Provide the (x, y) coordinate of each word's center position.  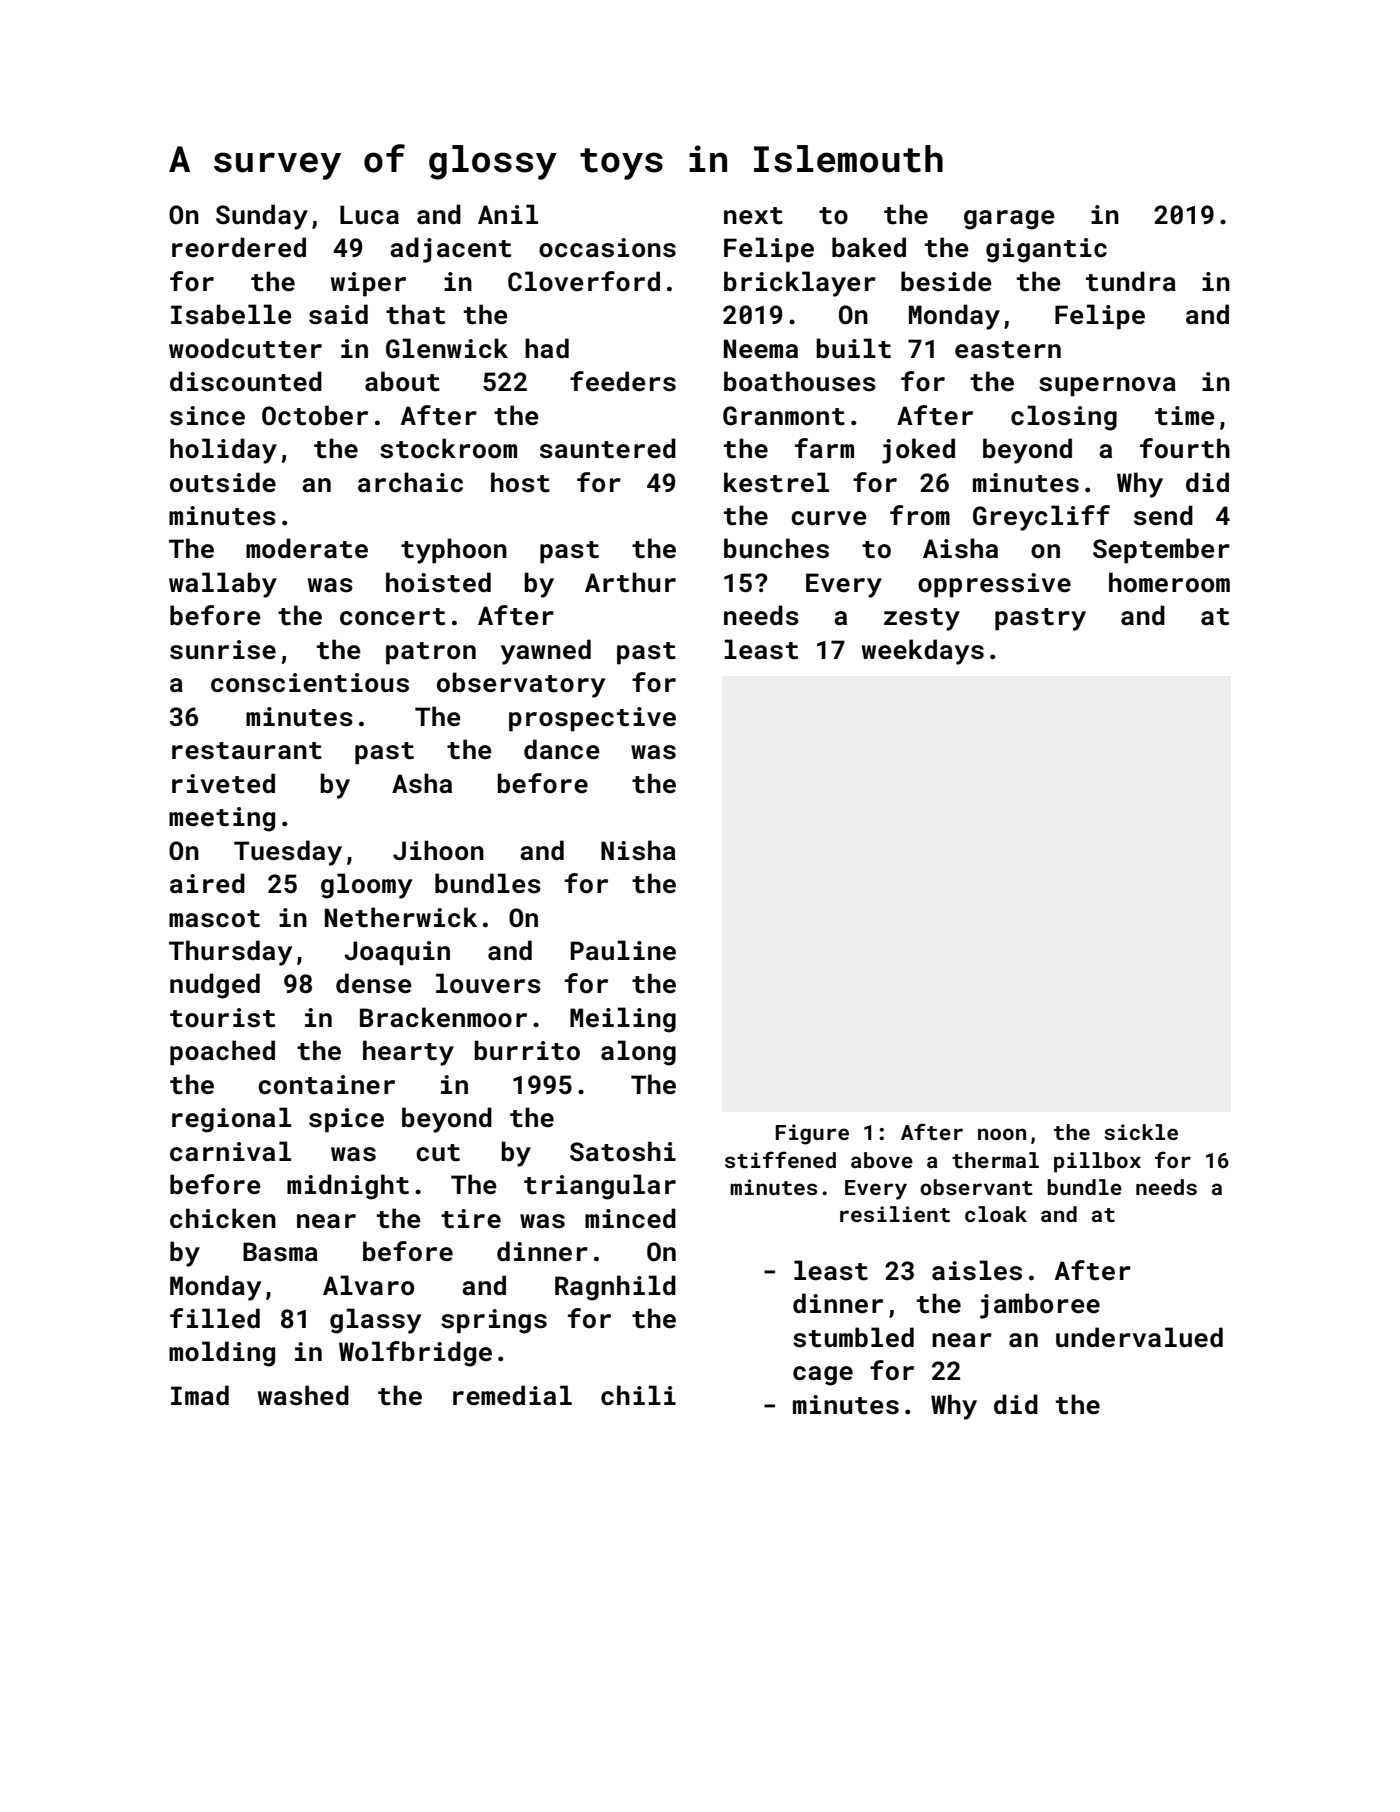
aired (207, 883)
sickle (1141, 1132)
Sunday (262, 217)
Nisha (638, 850)
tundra (1131, 281)
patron (431, 653)
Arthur (630, 582)
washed (303, 1395)
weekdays (923, 652)
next (753, 216)
